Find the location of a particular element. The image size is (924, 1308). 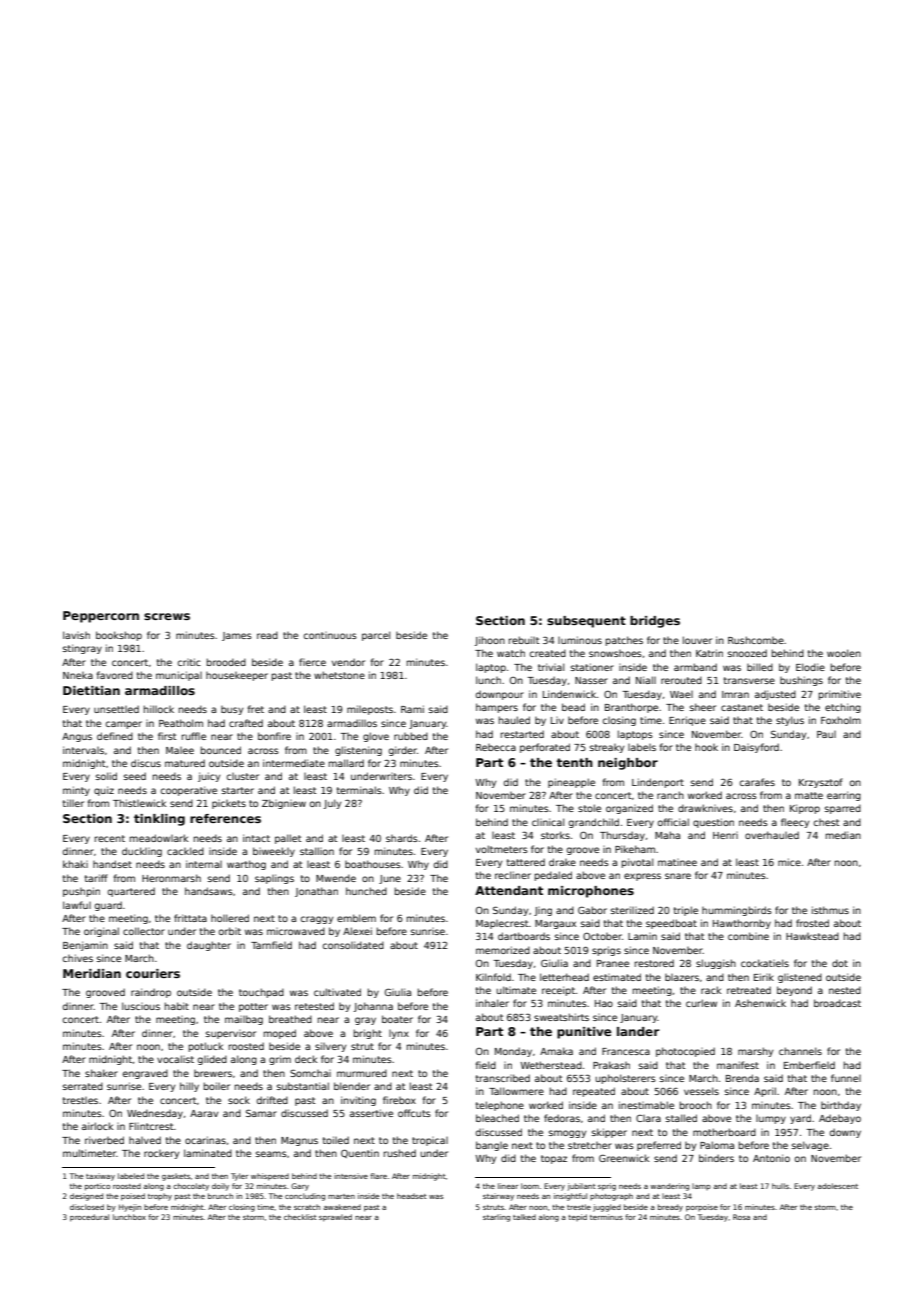

airlock is located at coordinates (97, 1126).
